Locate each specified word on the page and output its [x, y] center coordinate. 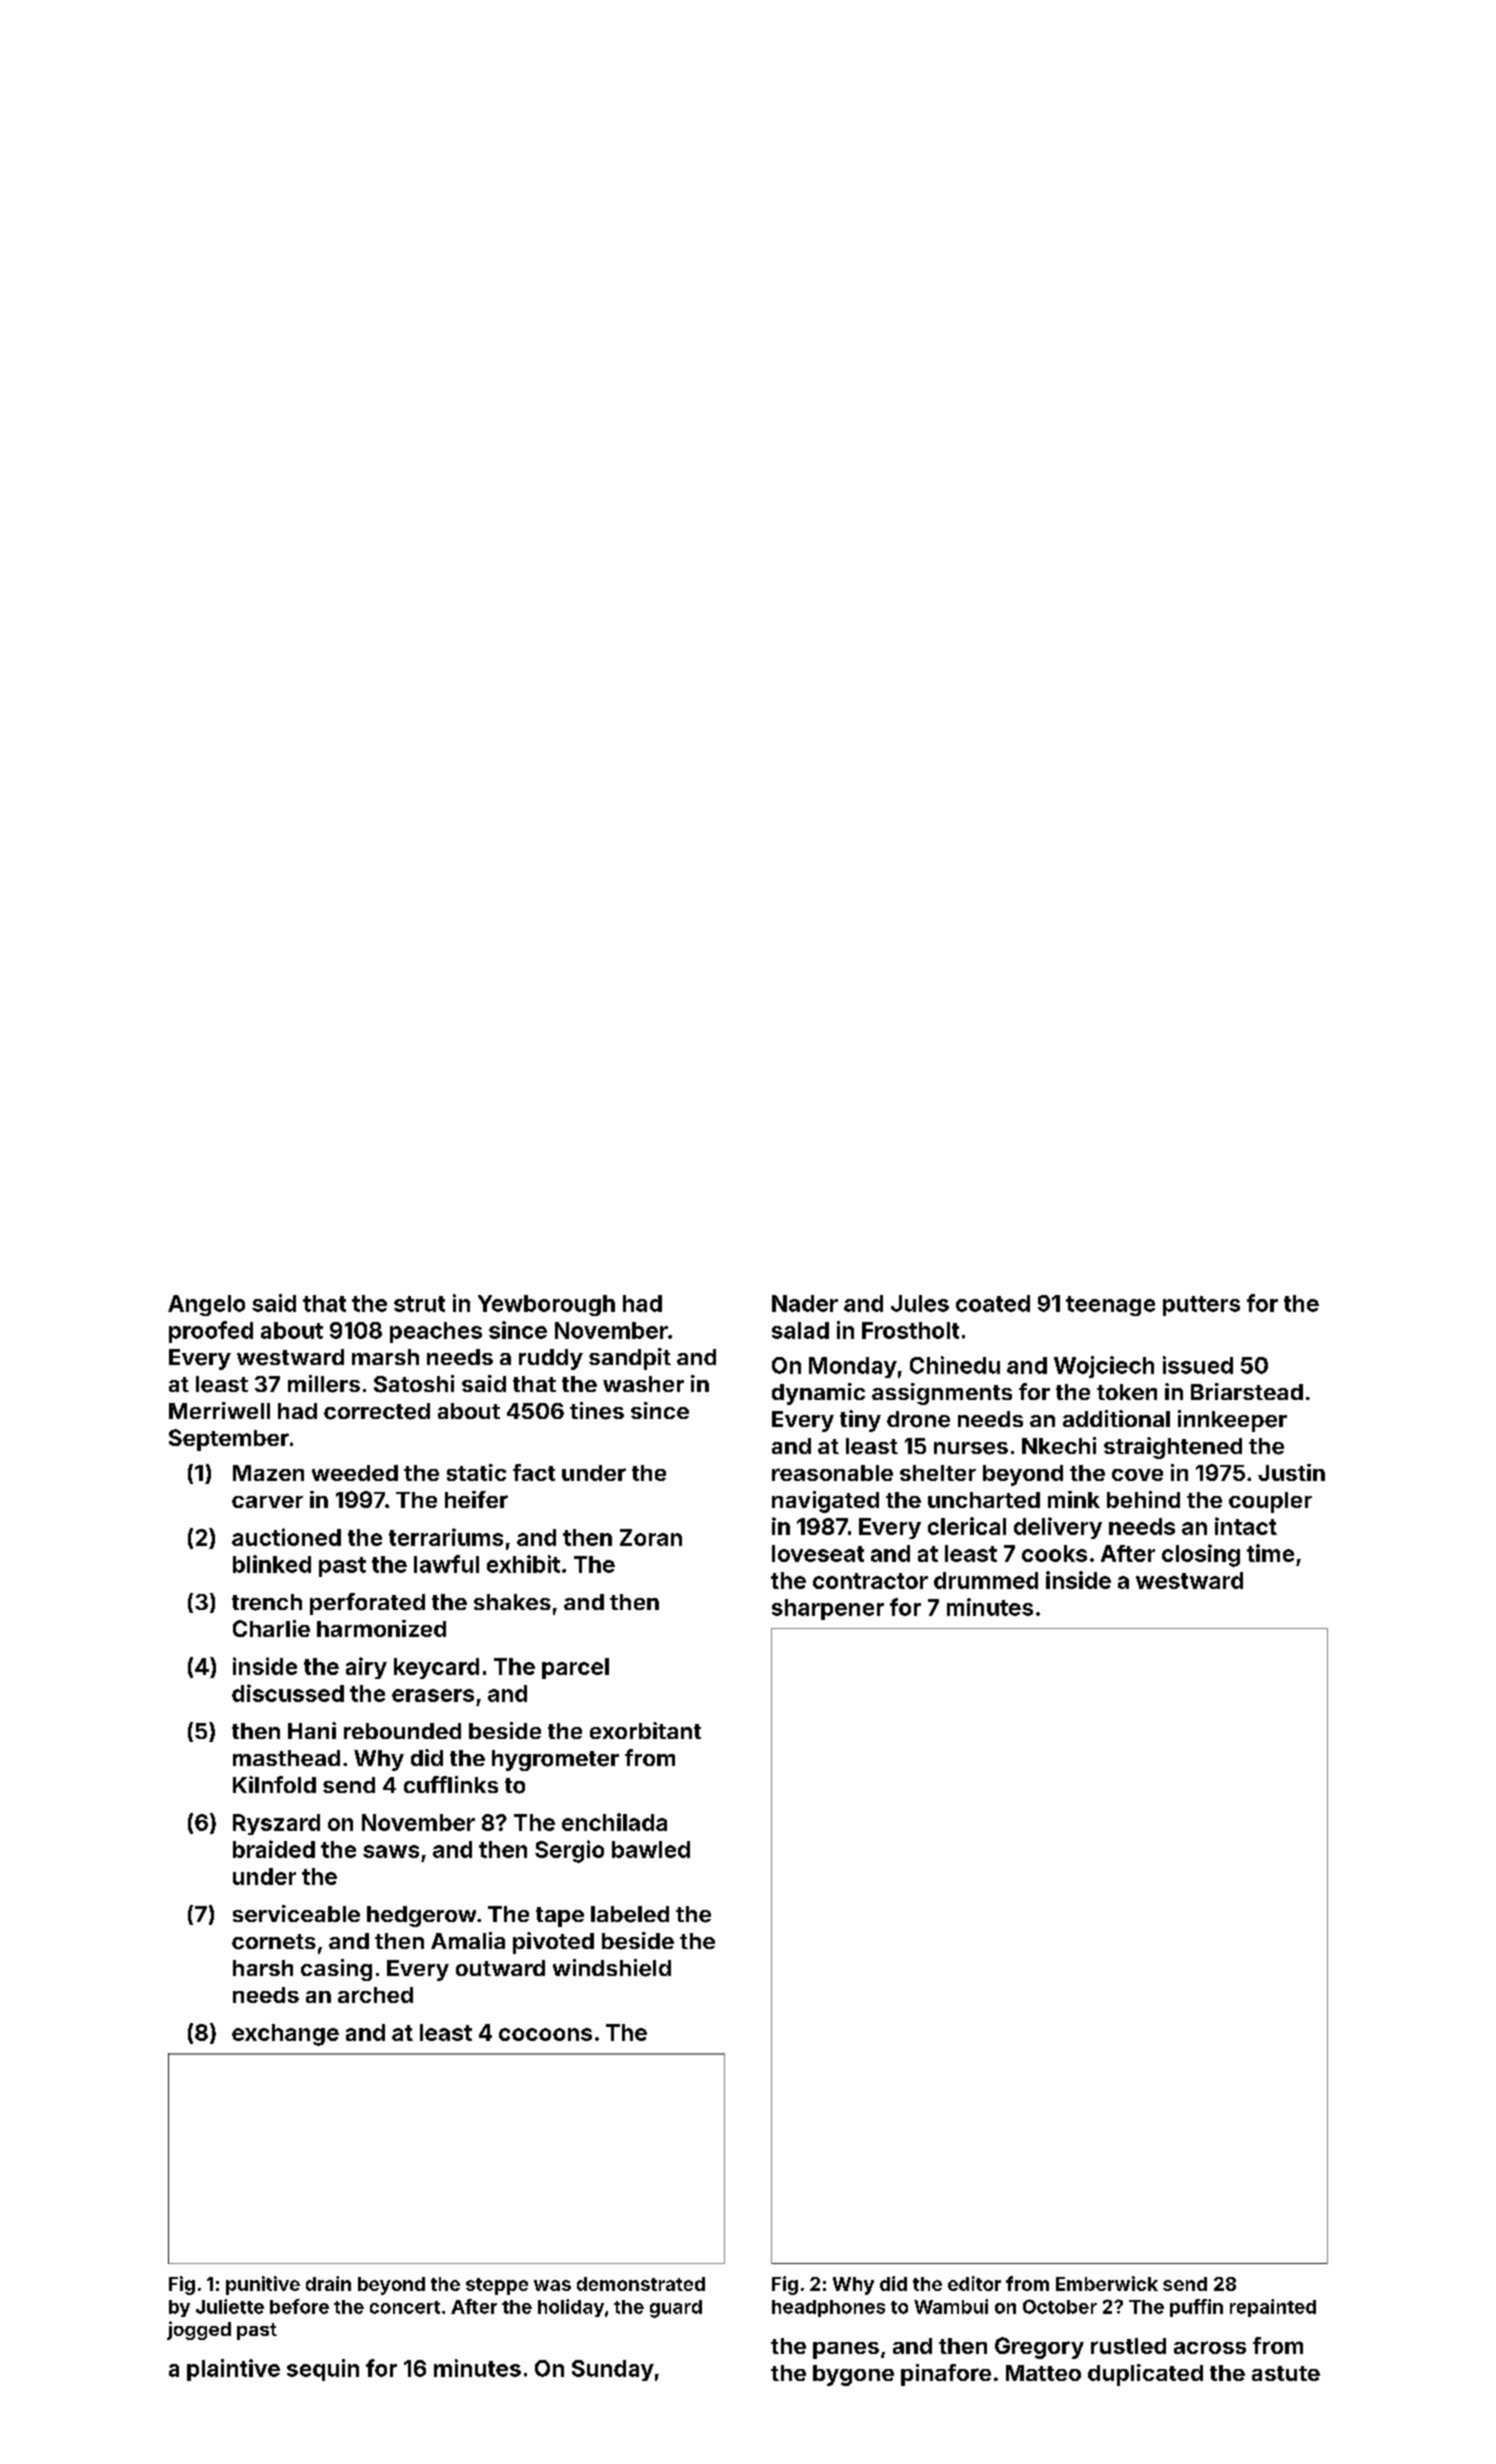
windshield [612, 1968]
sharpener [828, 1609]
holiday [571, 2308]
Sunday [613, 2370]
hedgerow [421, 1916]
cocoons [545, 2034]
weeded [355, 1473]
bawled [651, 1849]
